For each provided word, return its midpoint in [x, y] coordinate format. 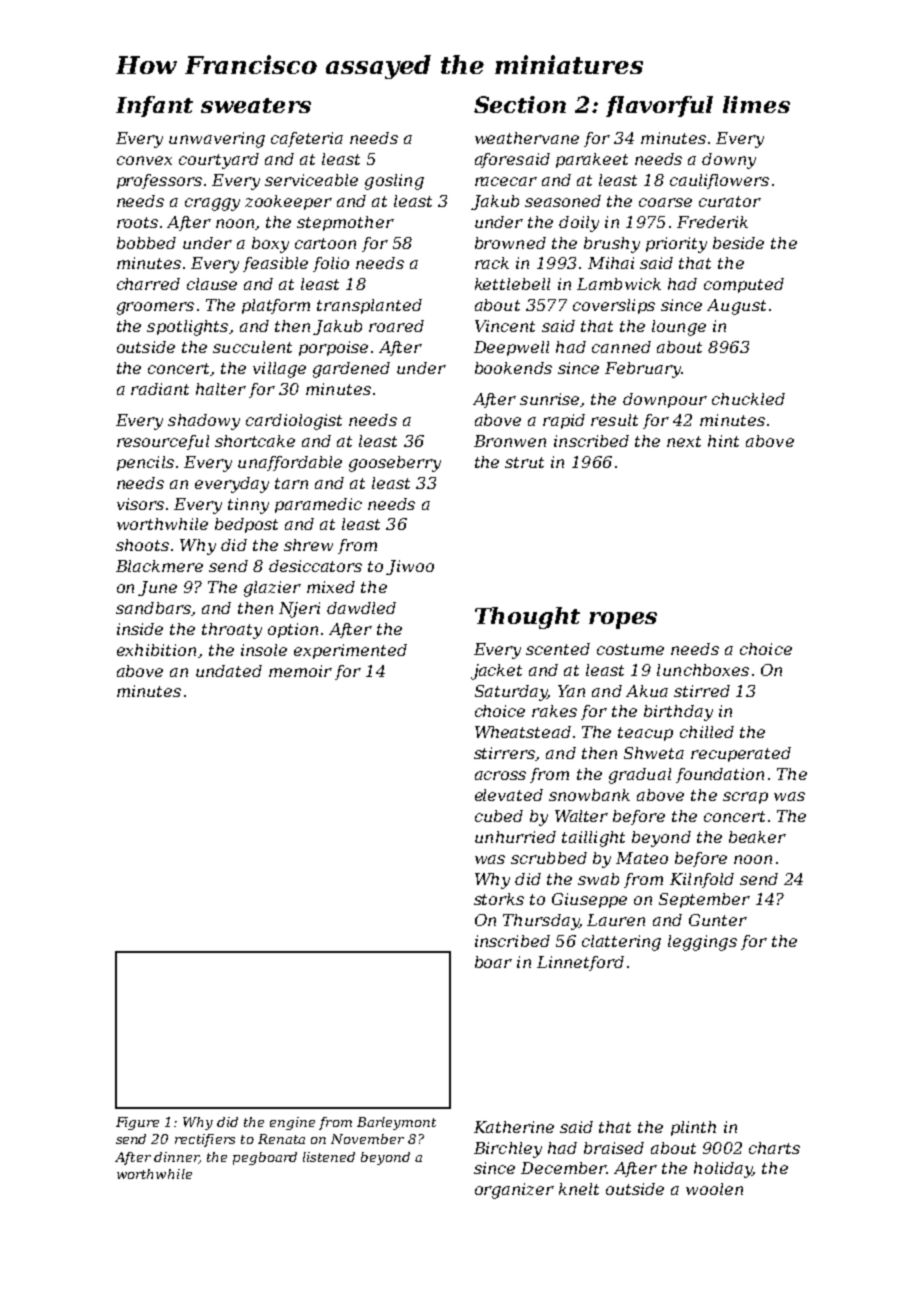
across [500, 775]
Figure [137, 1123]
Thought [527, 618]
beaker [757, 837]
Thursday [541, 922]
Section [520, 104]
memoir [300, 671]
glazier [272, 589]
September [704, 900]
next [684, 441]
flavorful [659, 106]
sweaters [256, 105]
